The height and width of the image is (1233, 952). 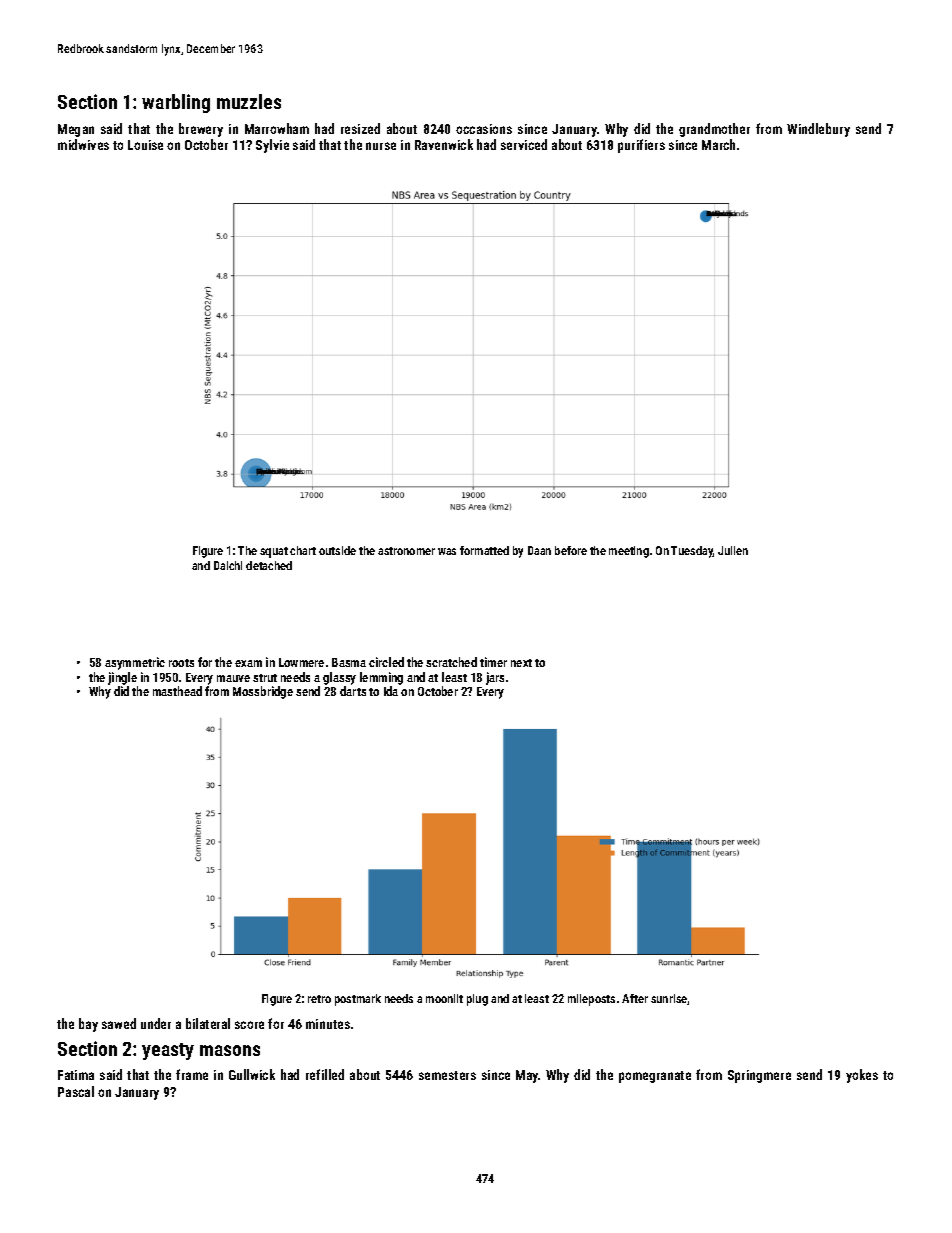 I want to click on retro, so click(x=319, y=999).
